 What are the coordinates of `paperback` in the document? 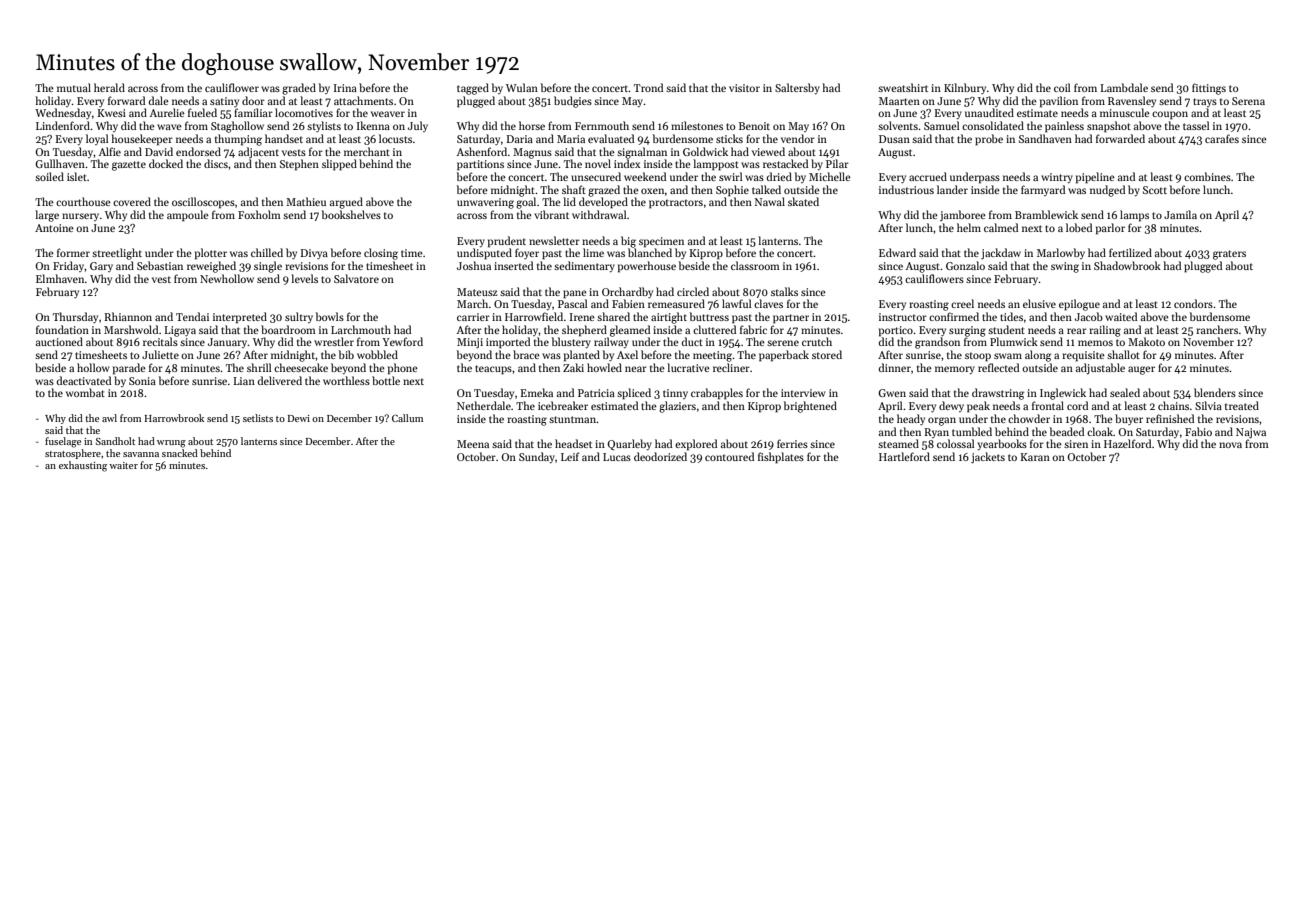 It's located at (784, 356).
